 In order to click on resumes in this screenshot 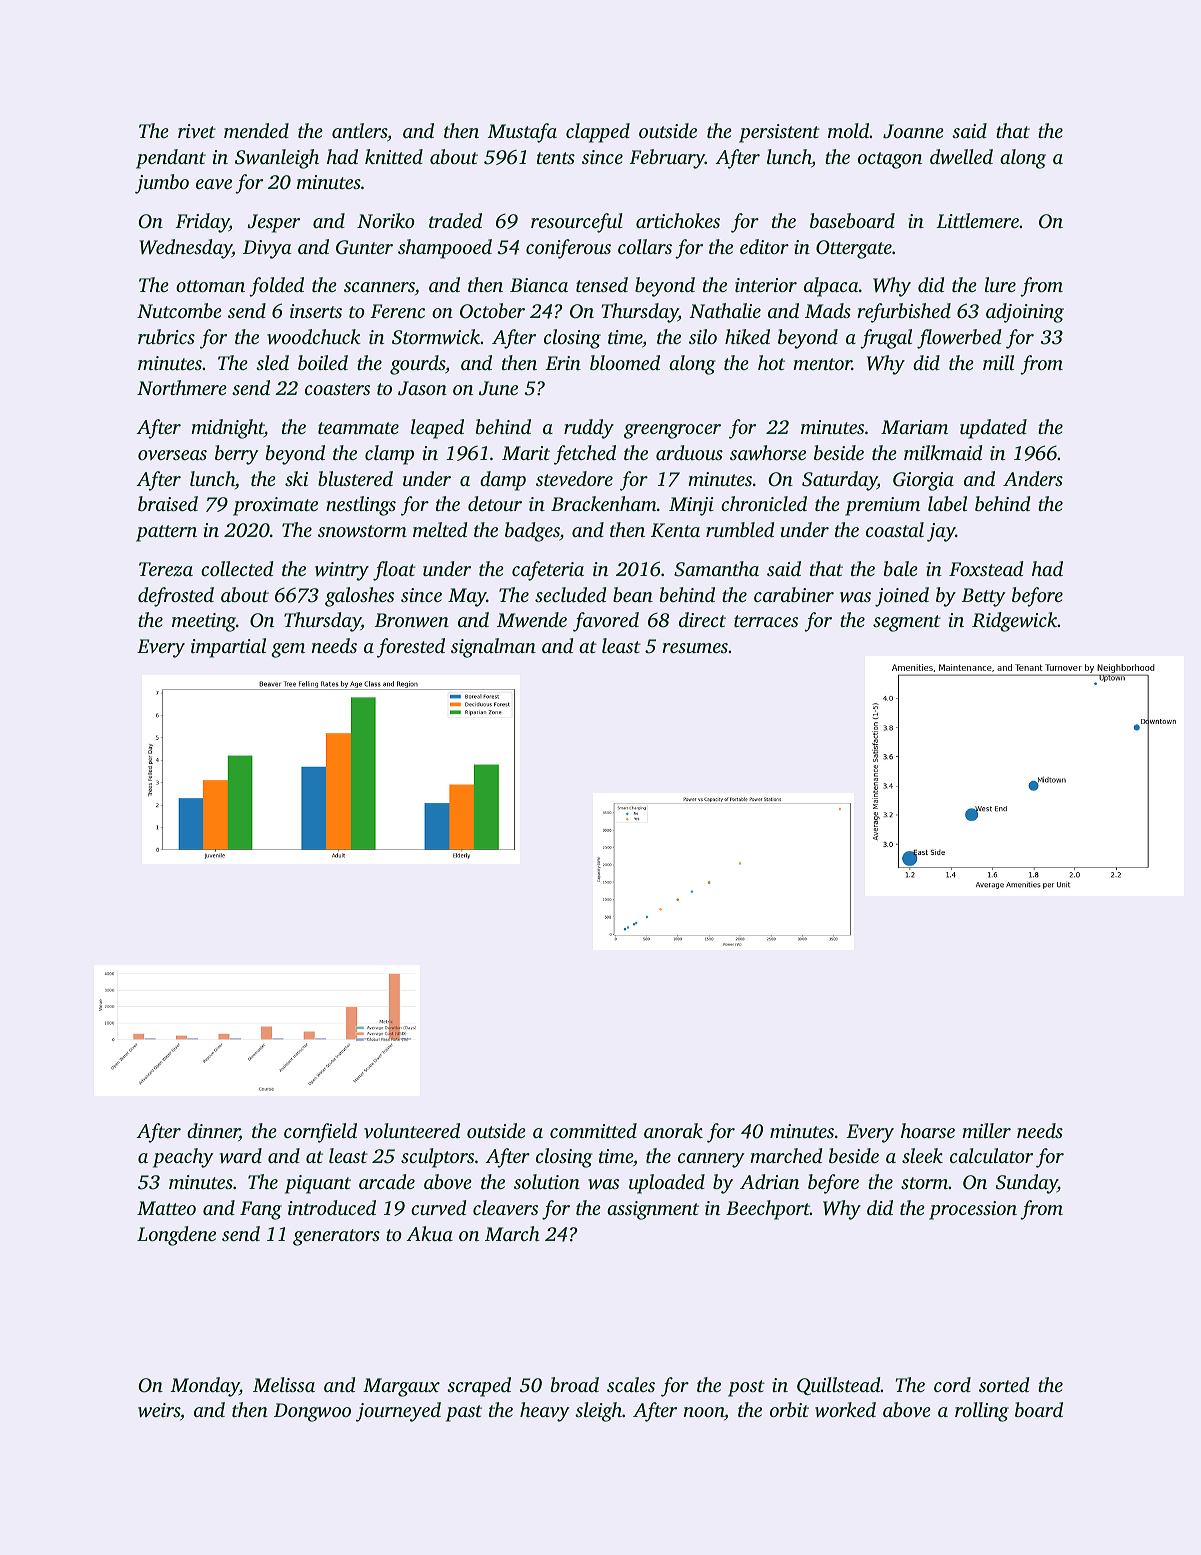, I will do `click(695, 648)`.
